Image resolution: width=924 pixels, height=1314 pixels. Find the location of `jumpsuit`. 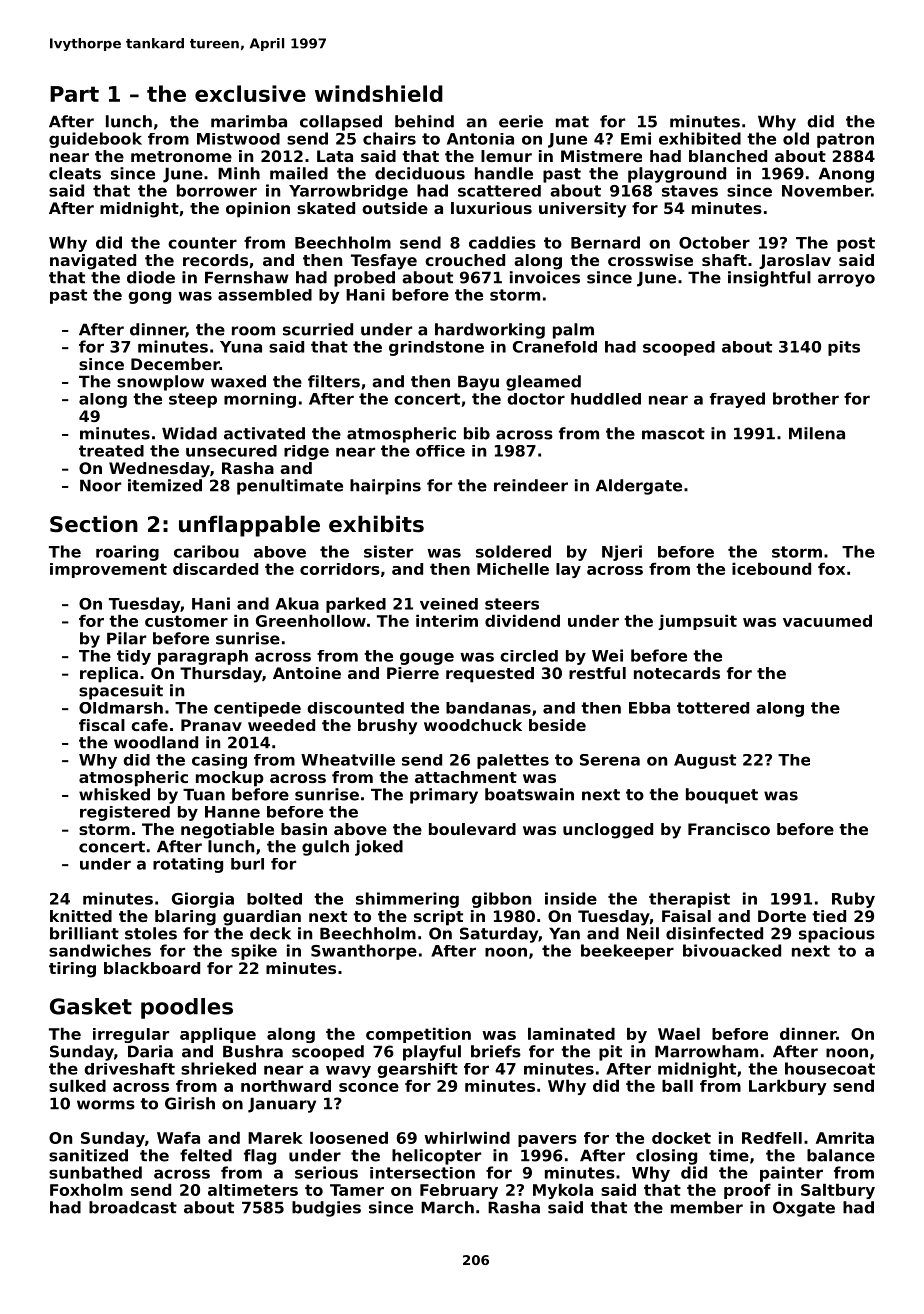

jumpsuit is located at coordinates (697, 622).
